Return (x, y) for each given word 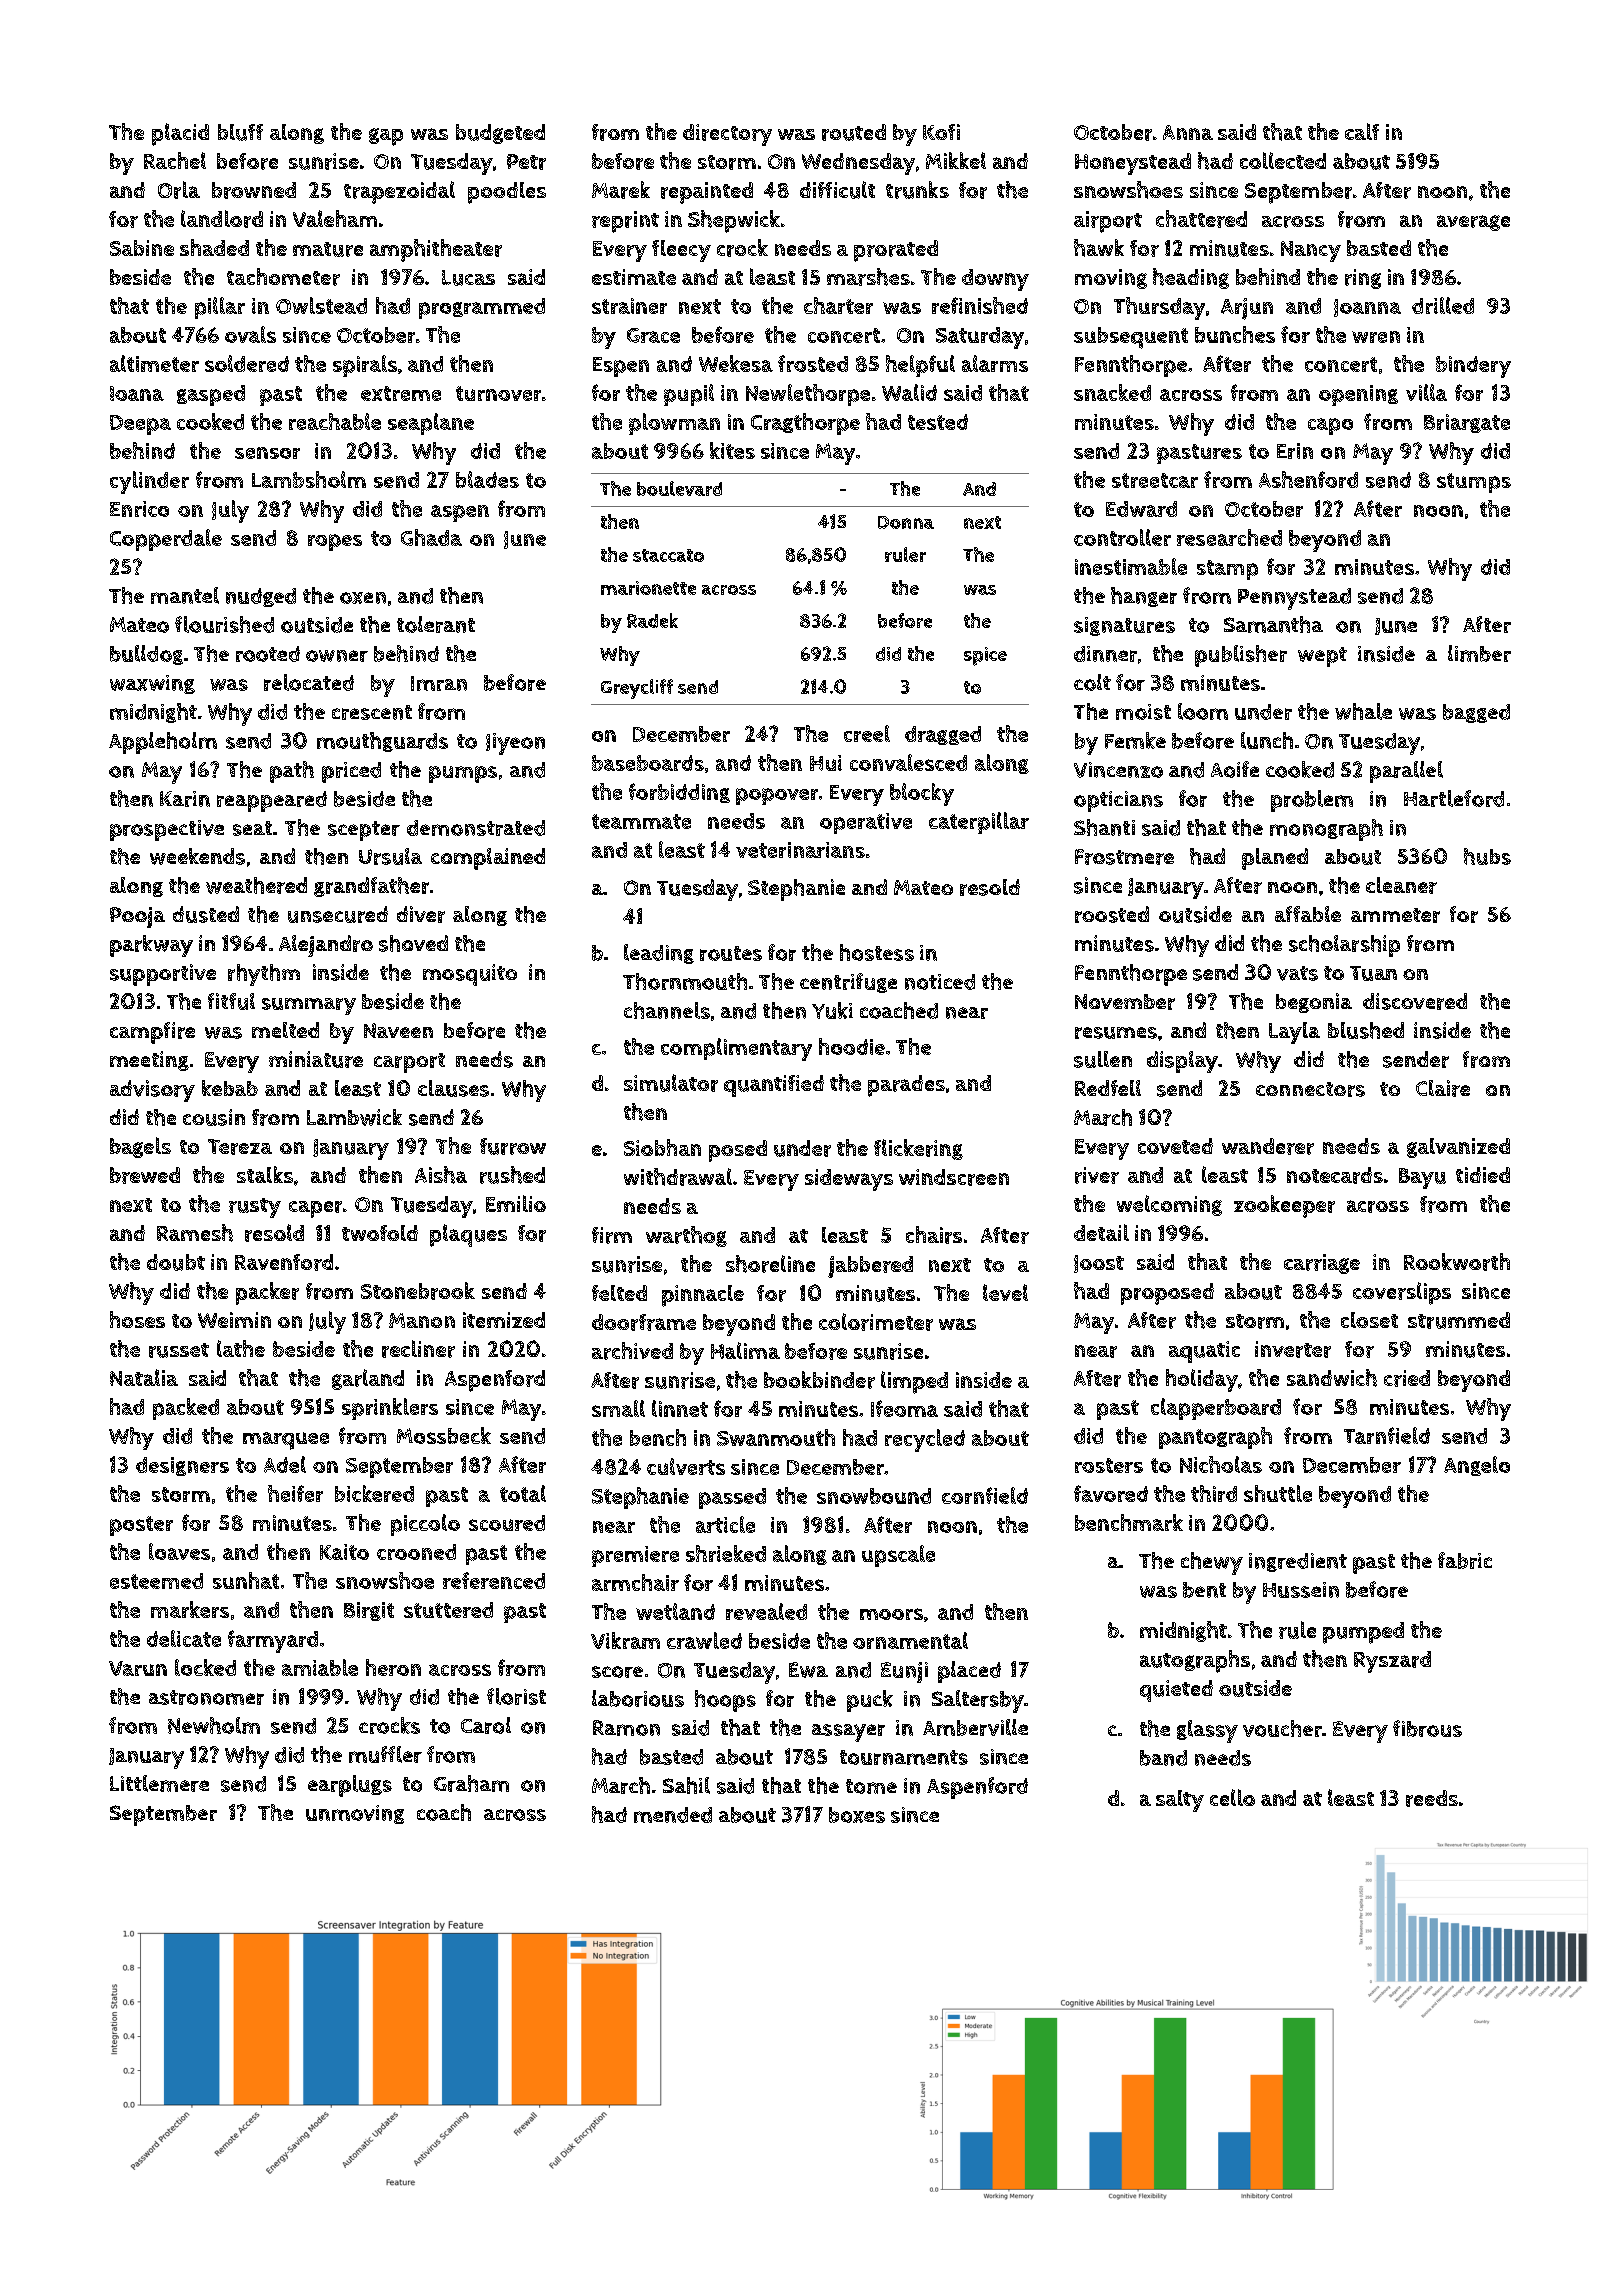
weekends (197, 856)
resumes (1116, 1033)
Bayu (1422, 1178)
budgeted (500, 134)
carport (409, 1063)
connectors (1310, 1089)
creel (867, 733)
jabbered (870, 1267)
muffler (385, 1754)
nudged (261, 597)
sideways (849, 1180)
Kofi (941, 132)
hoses (137, 1319)
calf (1362, 131)
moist (1143, 712)
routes (731, 953)
